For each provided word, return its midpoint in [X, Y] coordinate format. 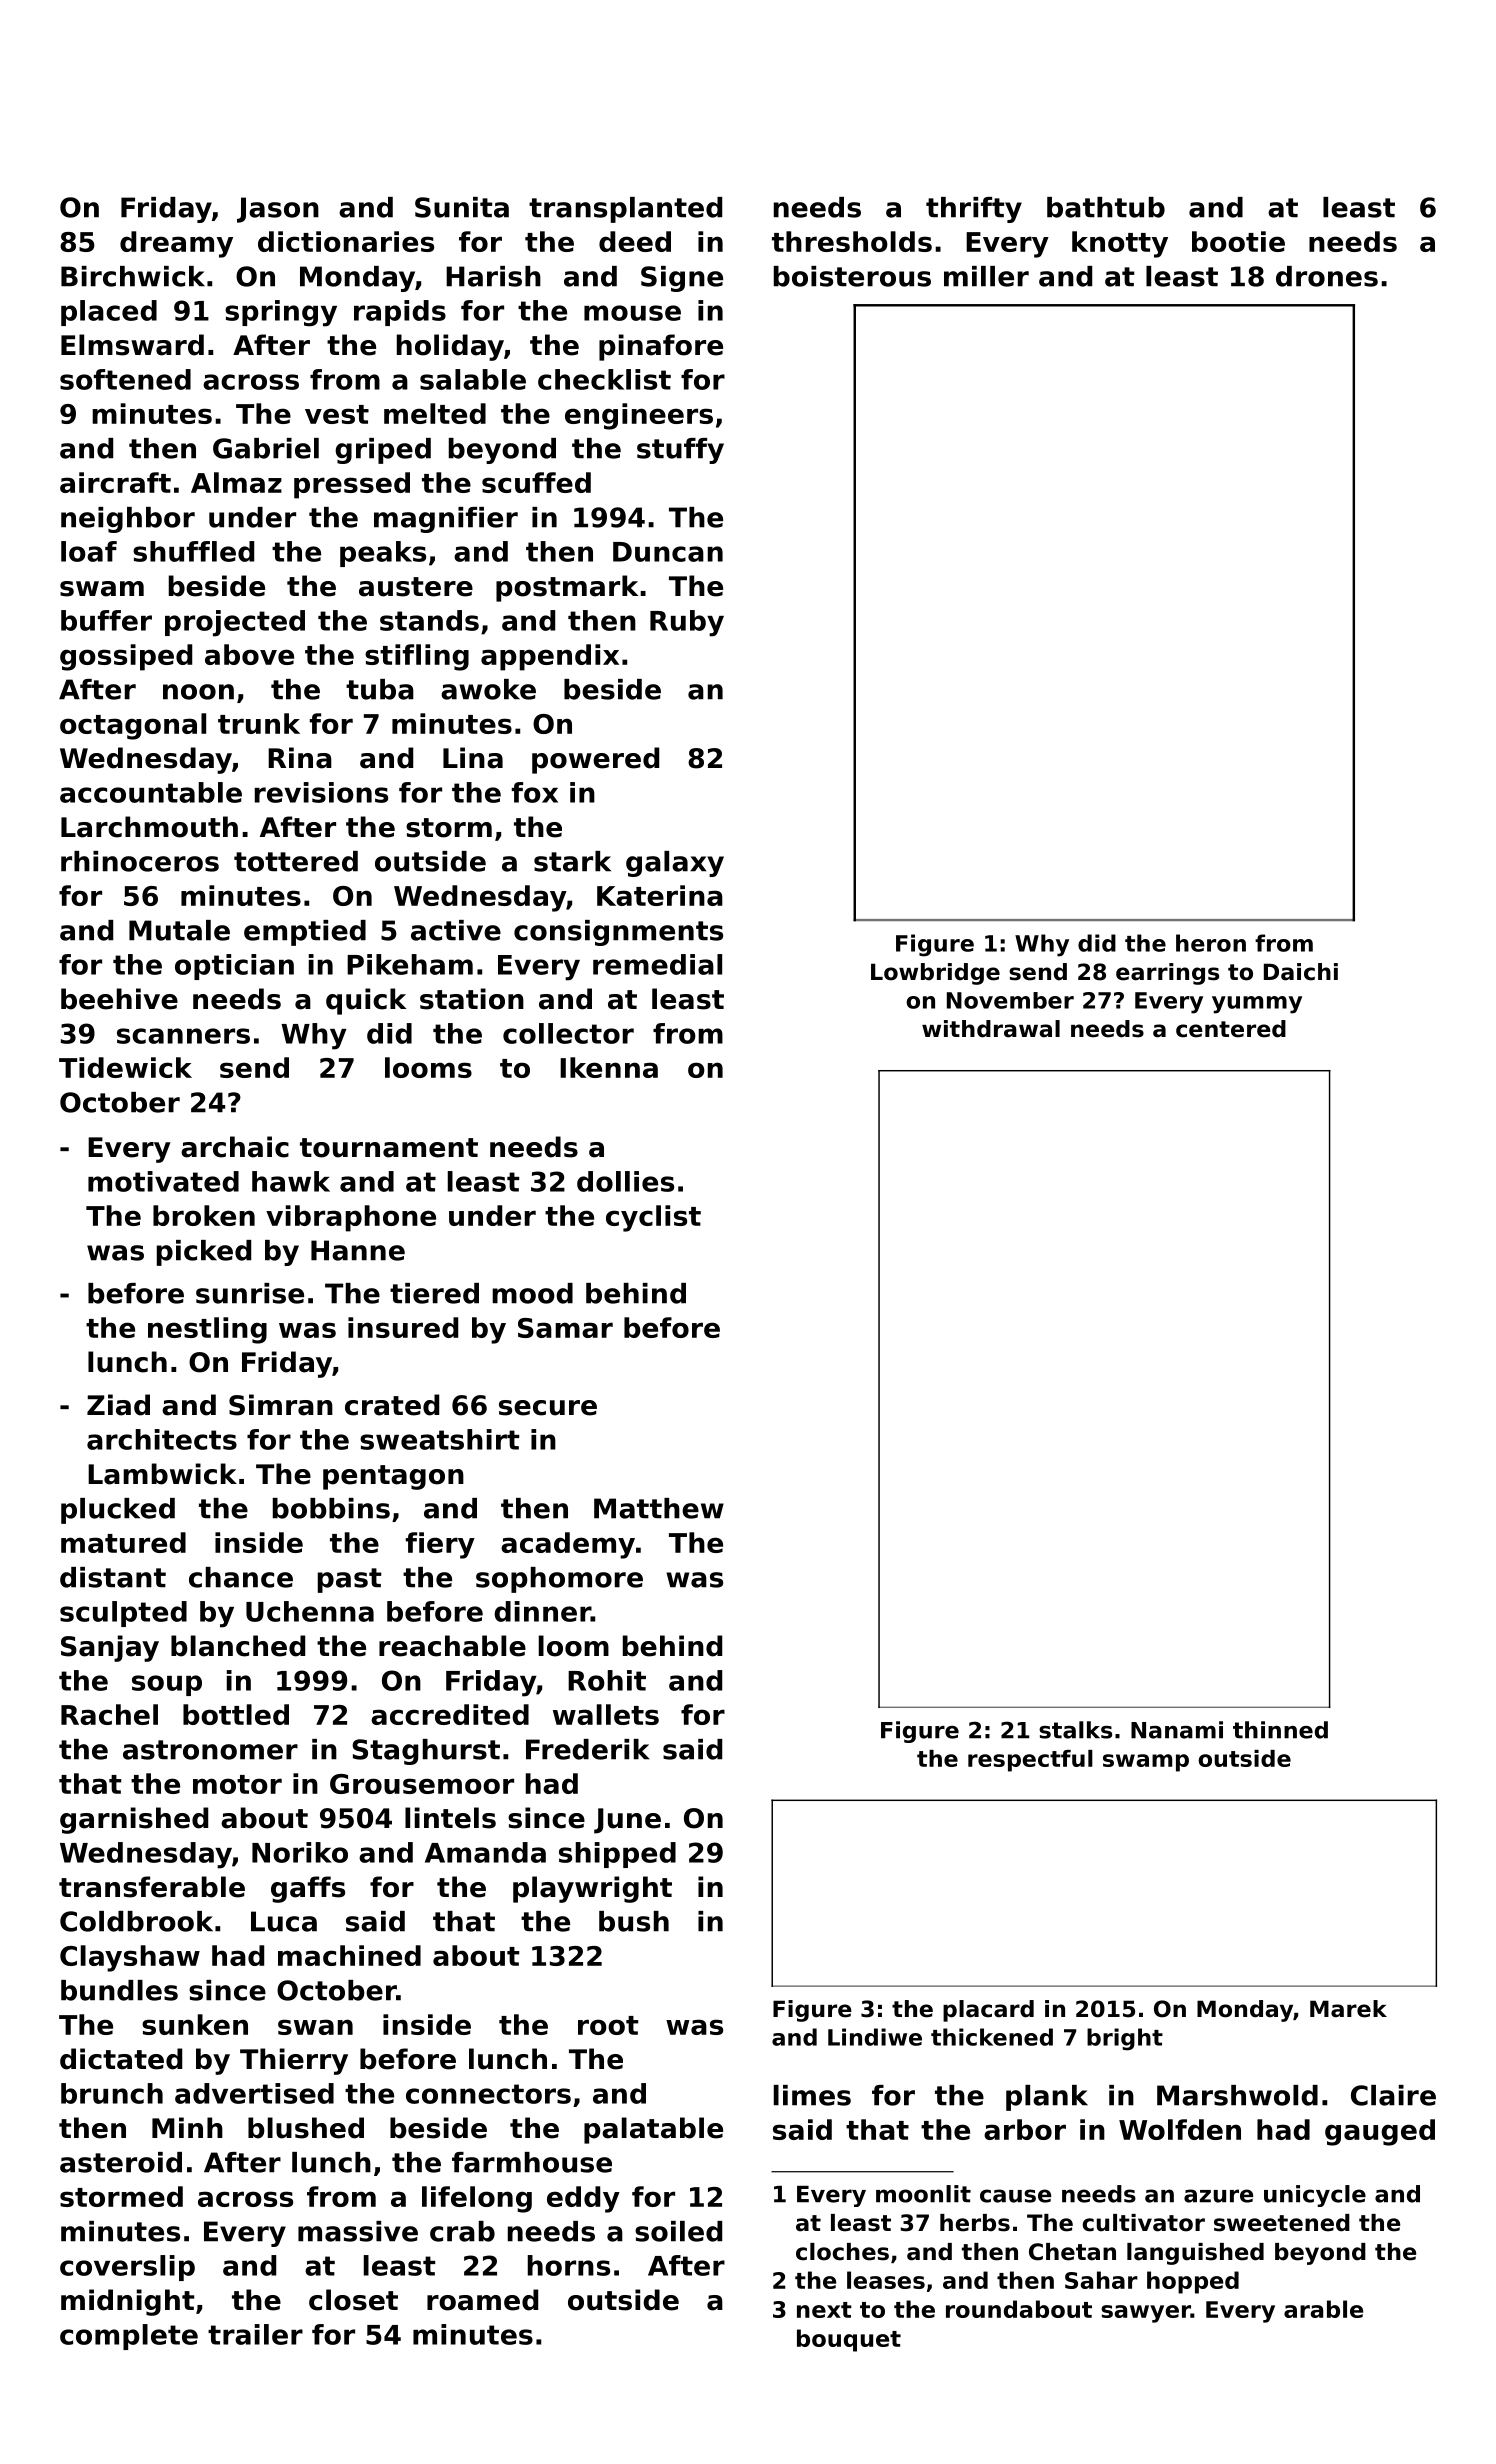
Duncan [668, 552]
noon [198, 692]
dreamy [176, 244]
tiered [434, 1293]
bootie [1238, 241]
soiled [678, 2231]
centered [1231, 1029]
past [349, 1580]
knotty [1120, 244]
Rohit [607, 1680]
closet [353, 2300]
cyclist [653, 1218]
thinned [1280, 1730]
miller [986, 276]
